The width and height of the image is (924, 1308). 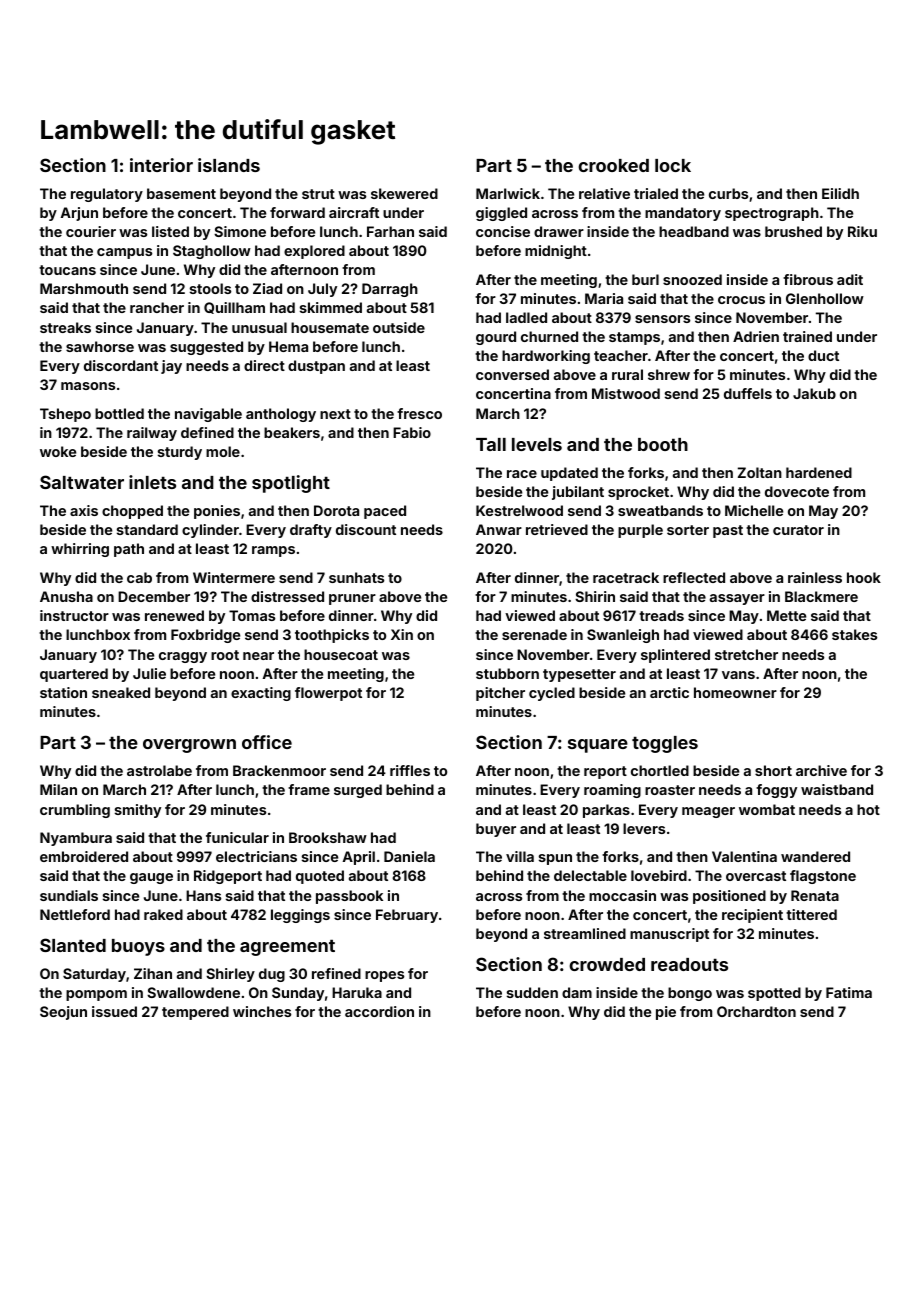 What do you see at coordinates (808, 279) in the image?
I see `fibrous` at bounding box center [808, 279].
